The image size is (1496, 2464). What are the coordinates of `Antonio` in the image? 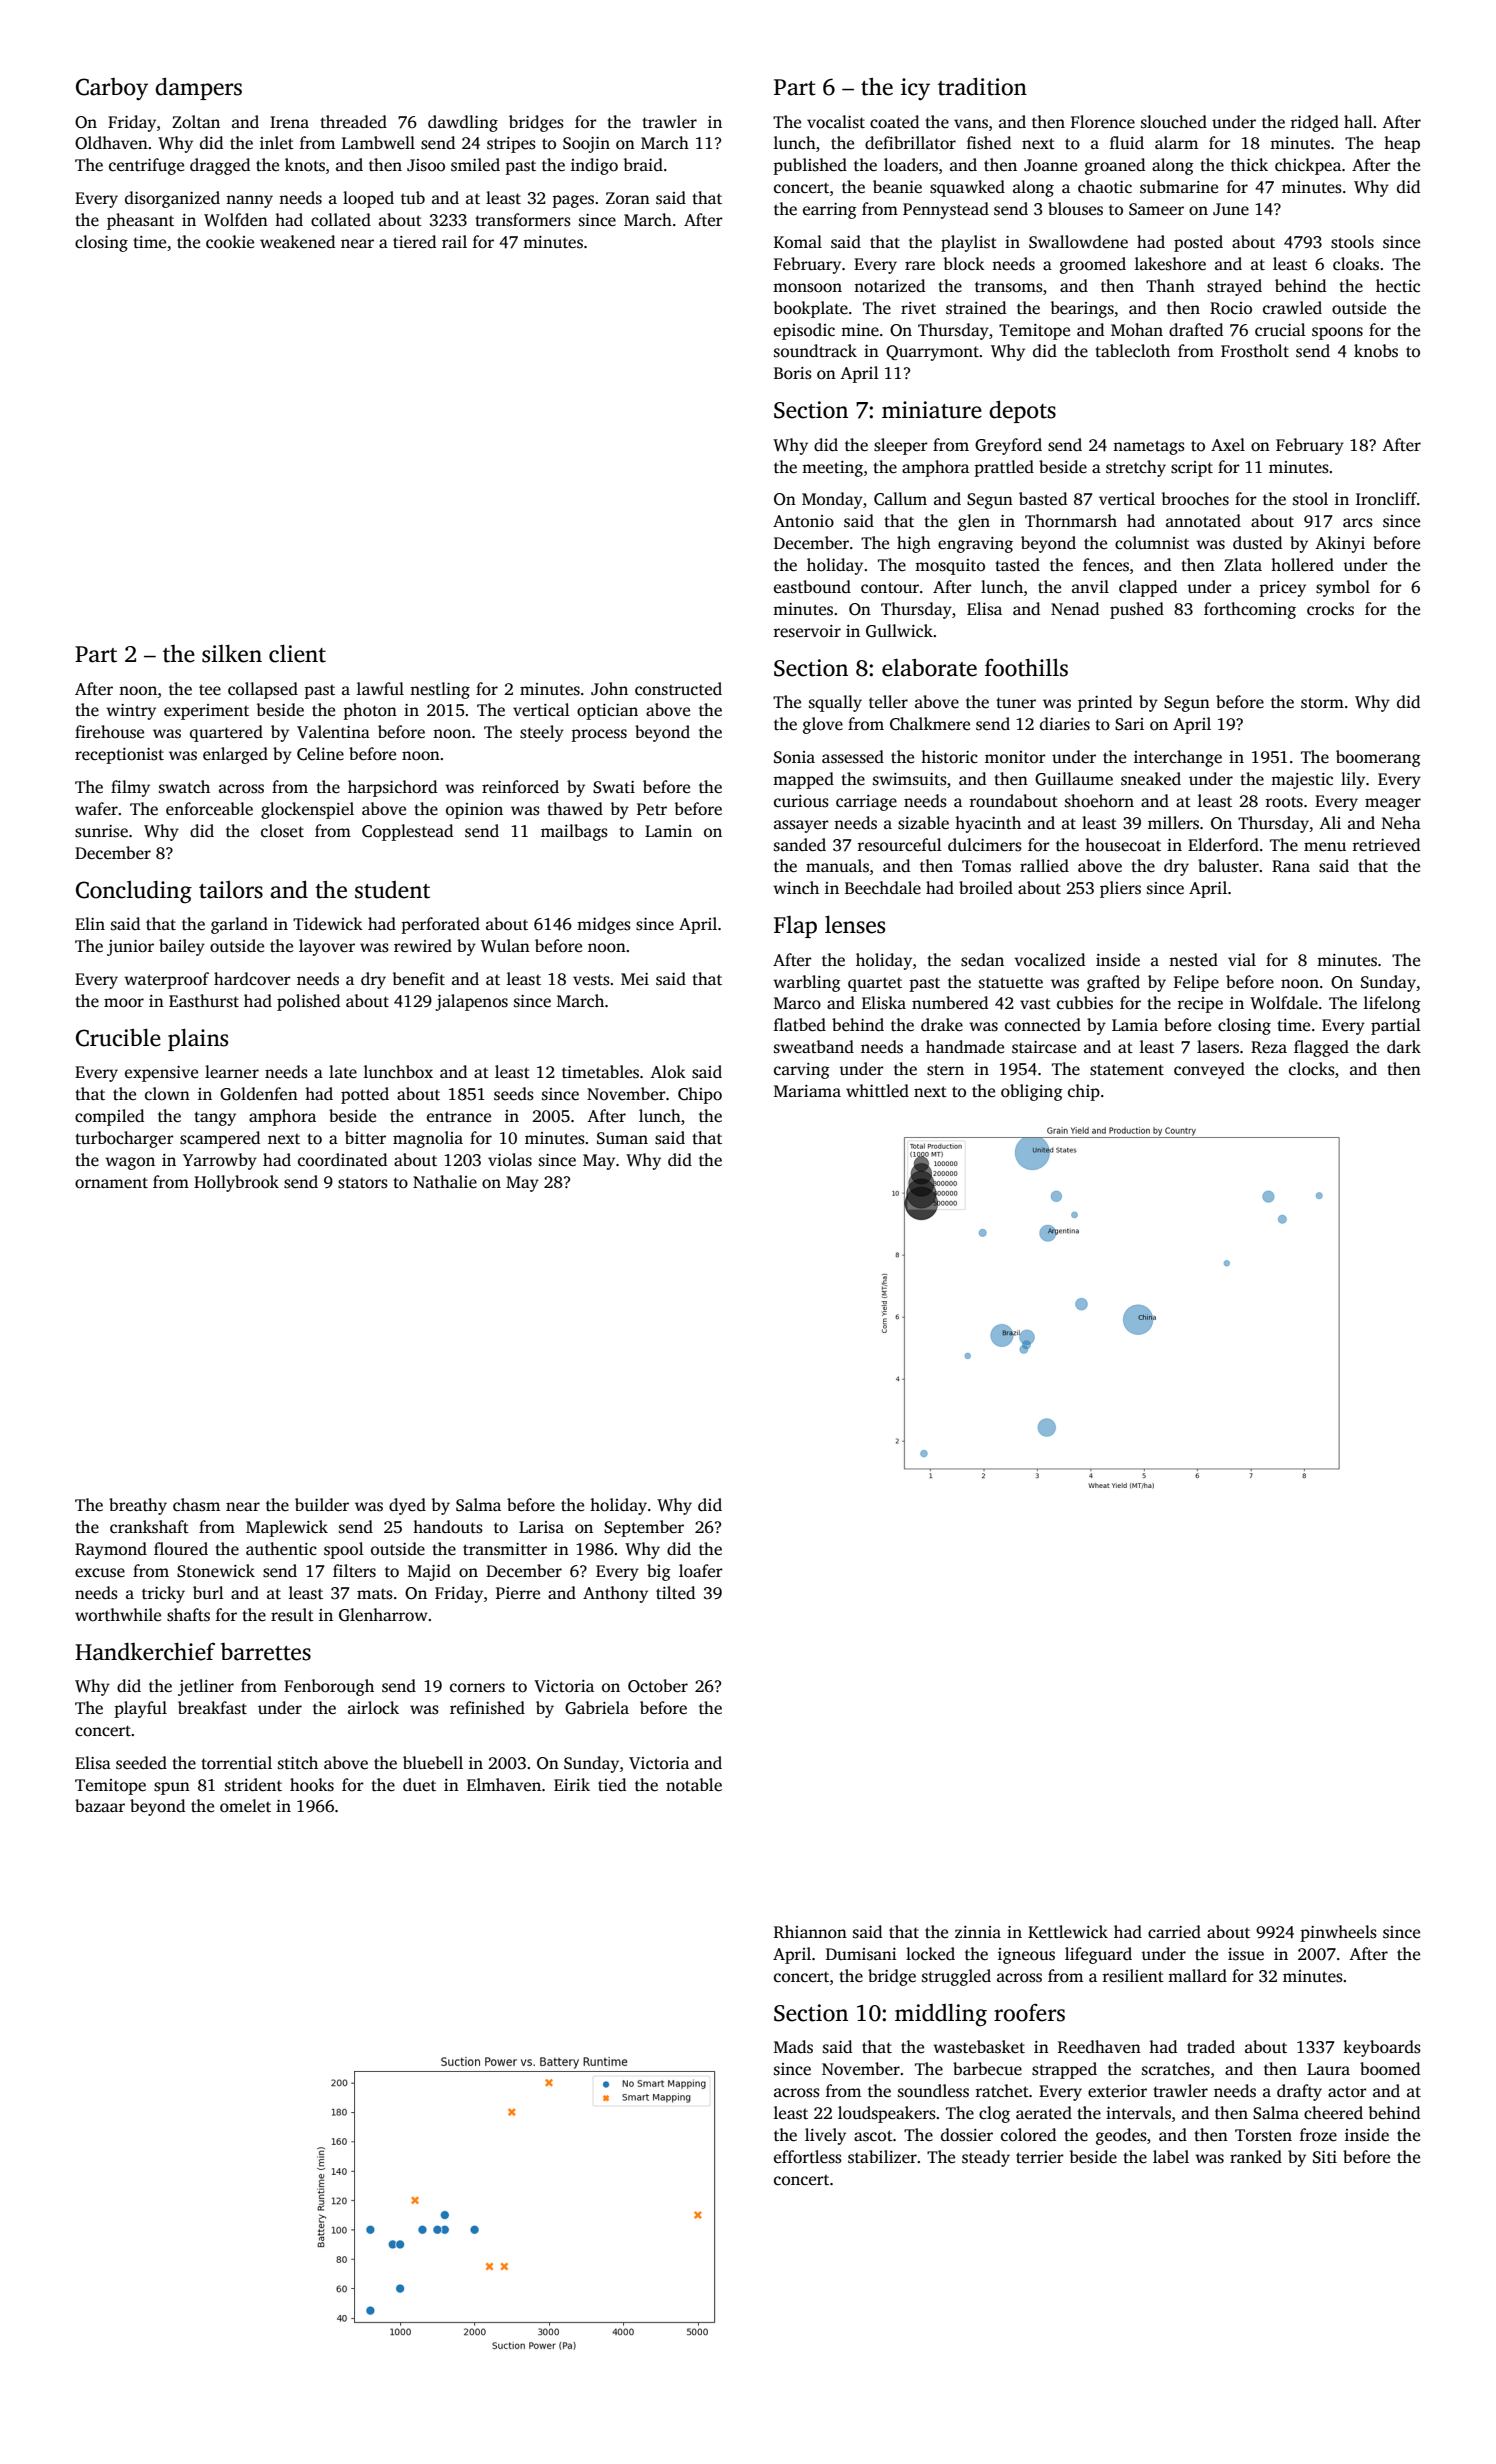 It's located at (803, 521).
